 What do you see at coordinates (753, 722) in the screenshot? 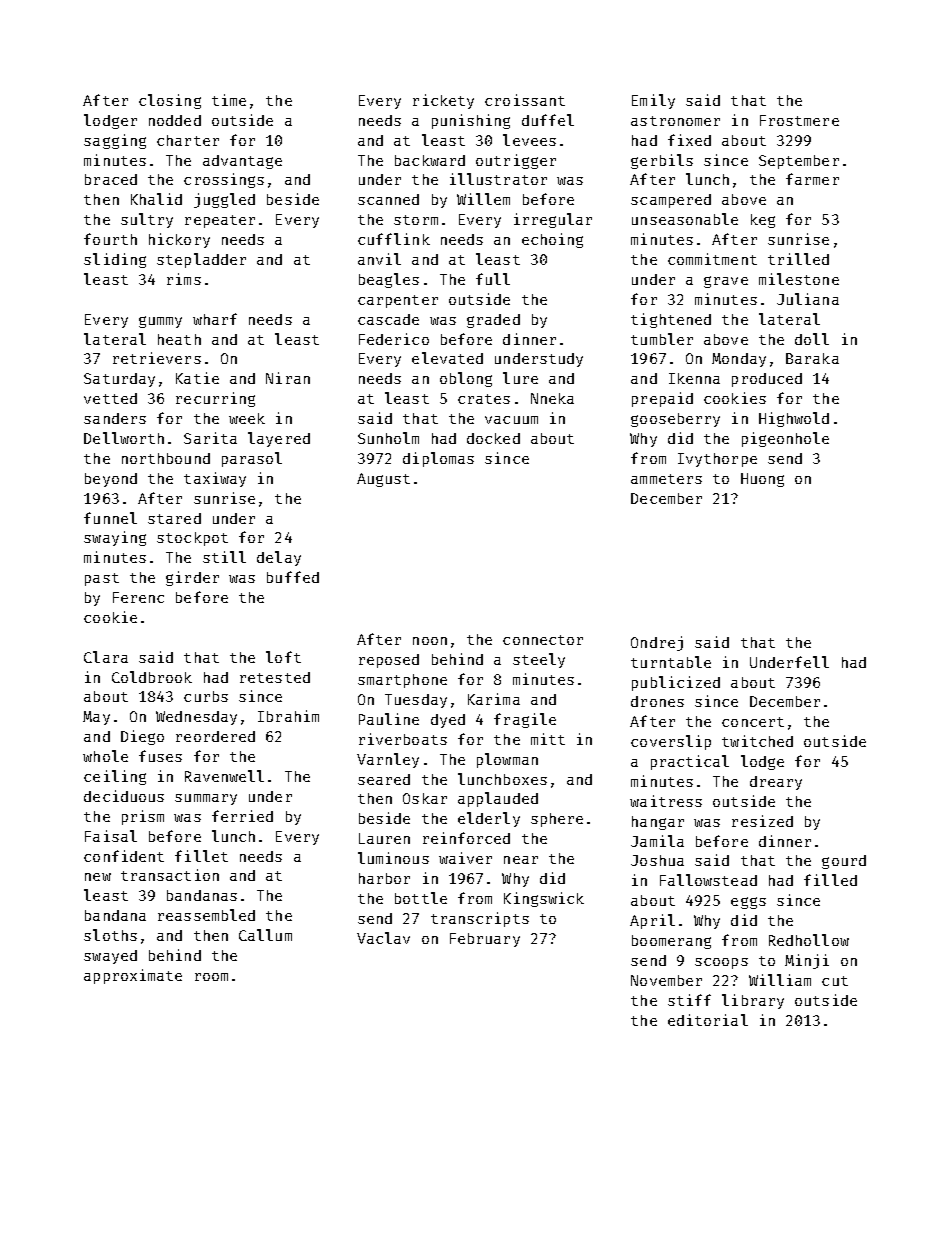
I see `concert` at bounding box center [753, 722].
